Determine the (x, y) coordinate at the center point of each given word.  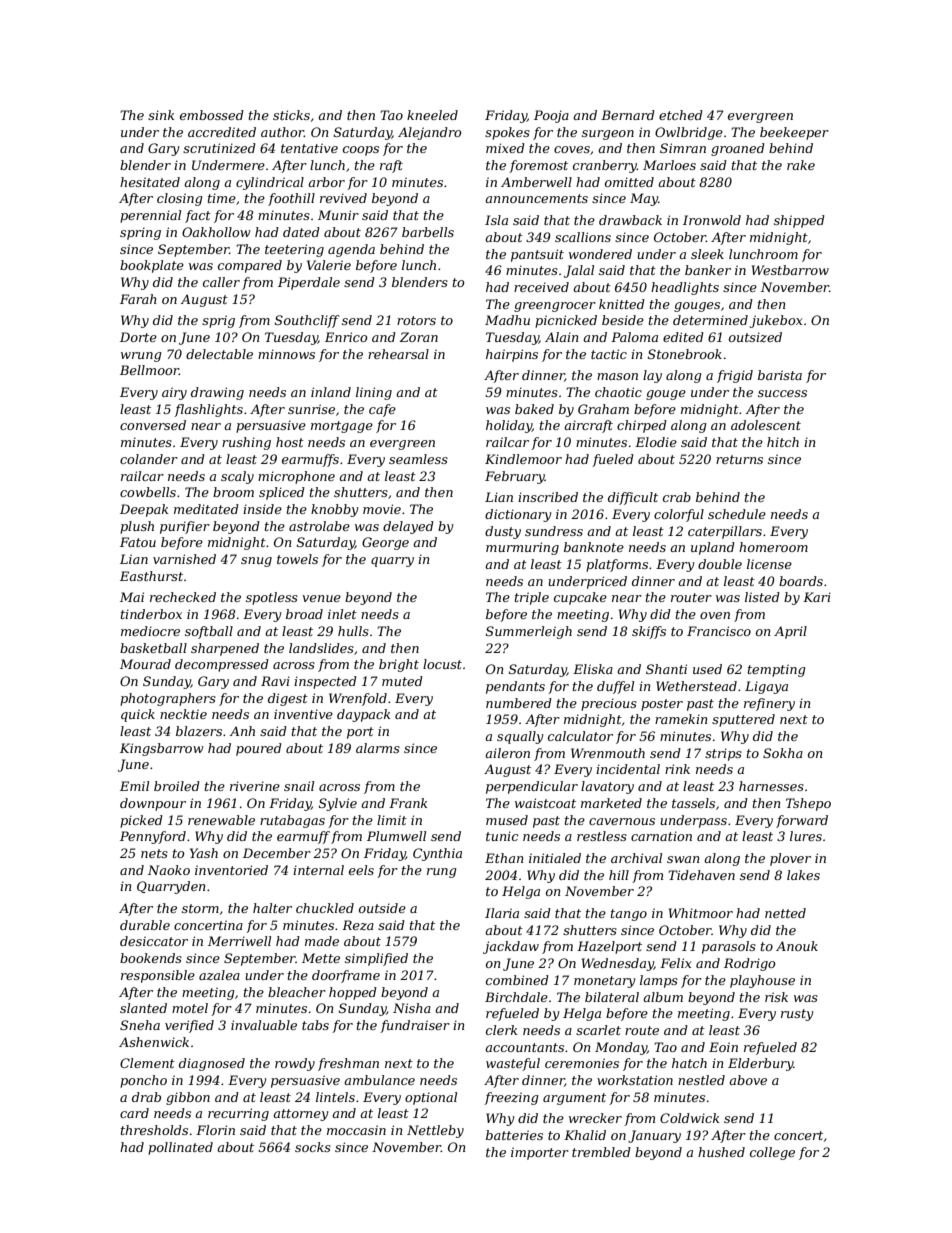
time (222, 198)
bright (399, 665)
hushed (721, 1152)
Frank (408, 803)
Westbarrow (790, 270)
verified (189, 1026)
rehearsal (398, 354)
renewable (221, 820)
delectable (219, 354)
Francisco (719, 631)
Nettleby (435, 1131)
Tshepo (808, 804)
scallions (583, 237)
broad (304, 614)
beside (623, 320)
